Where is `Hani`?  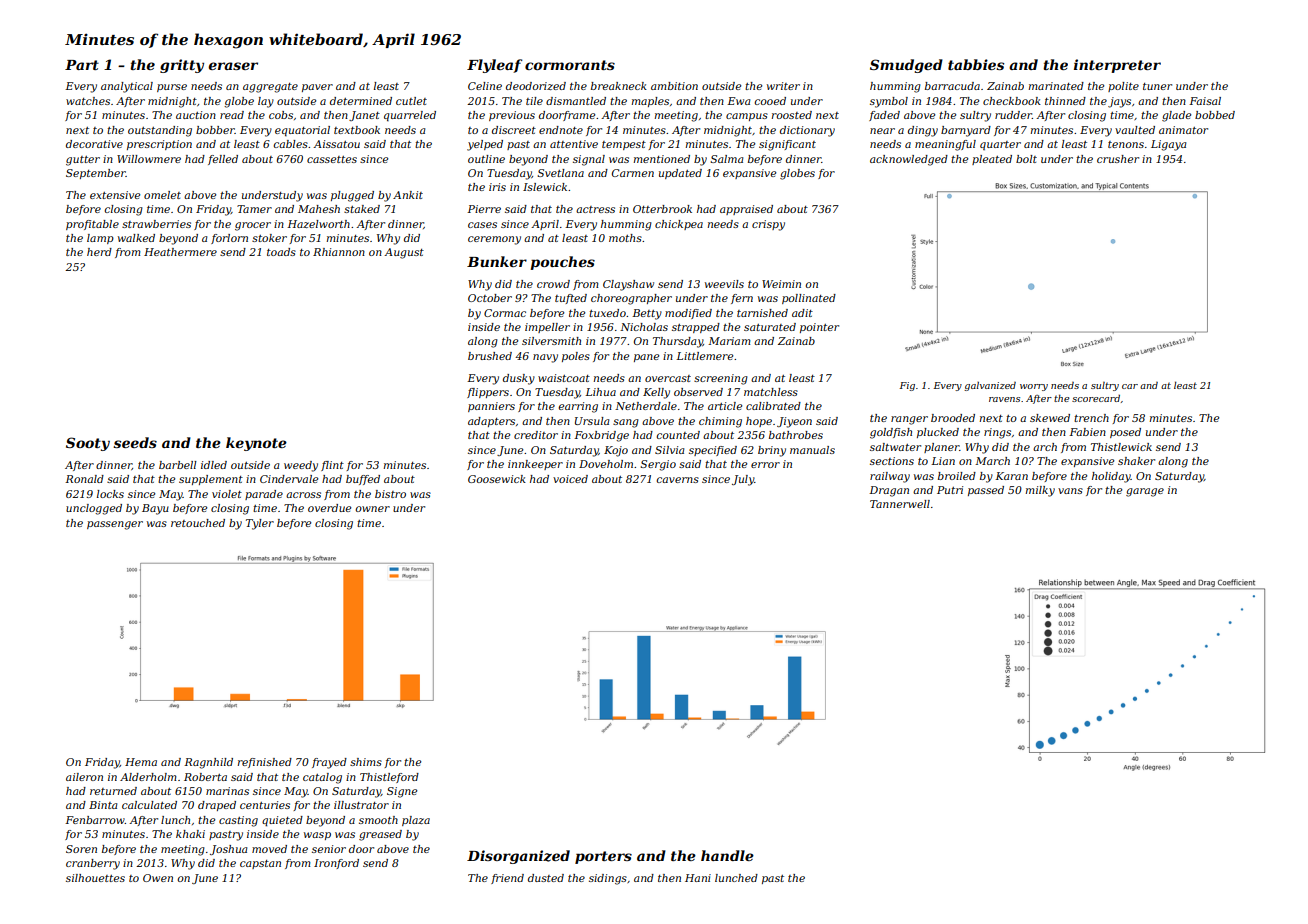
Hani is located at coordinates (698, 878).
